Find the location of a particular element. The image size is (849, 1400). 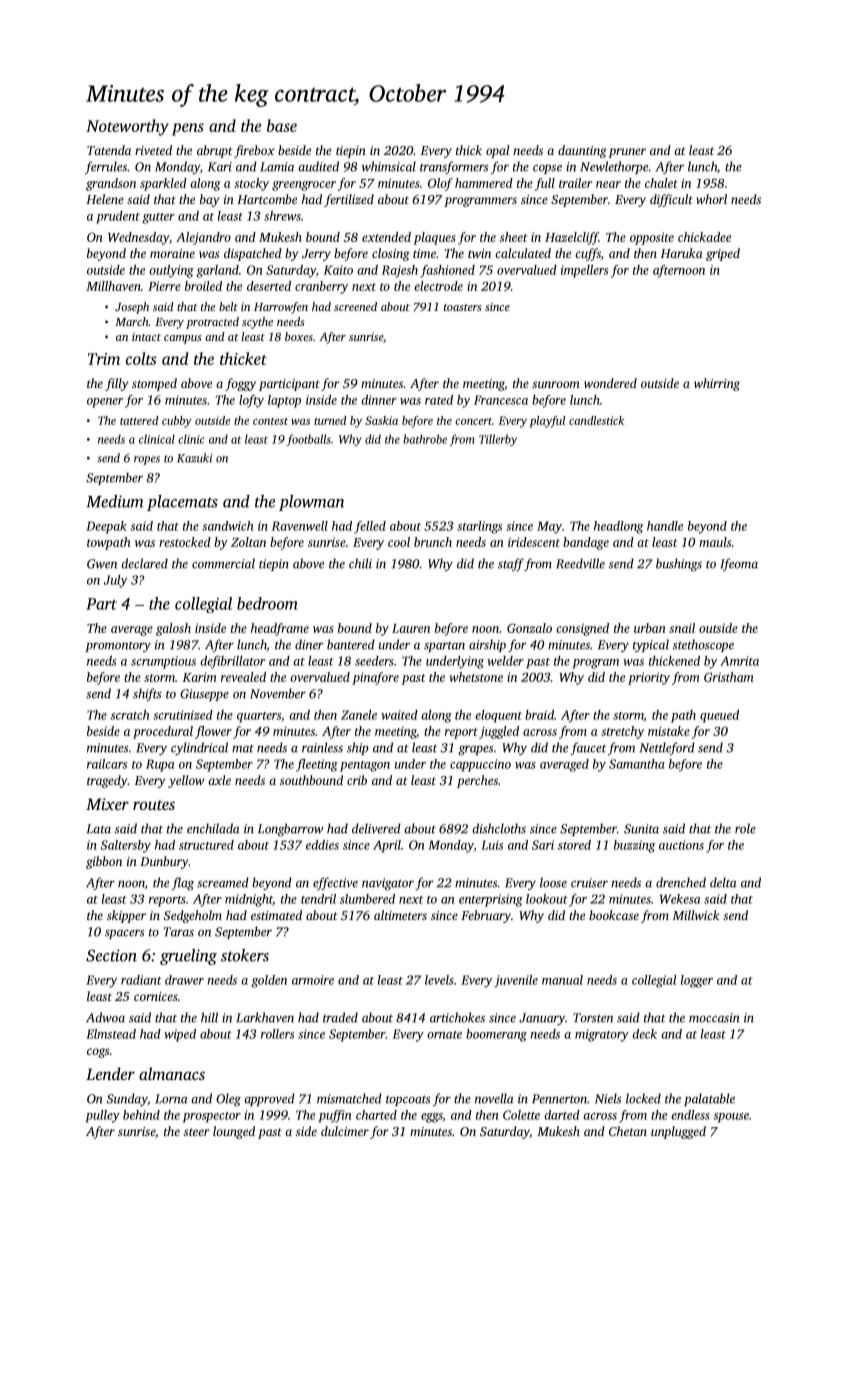

transformers is located at coordinates (454, 167).
